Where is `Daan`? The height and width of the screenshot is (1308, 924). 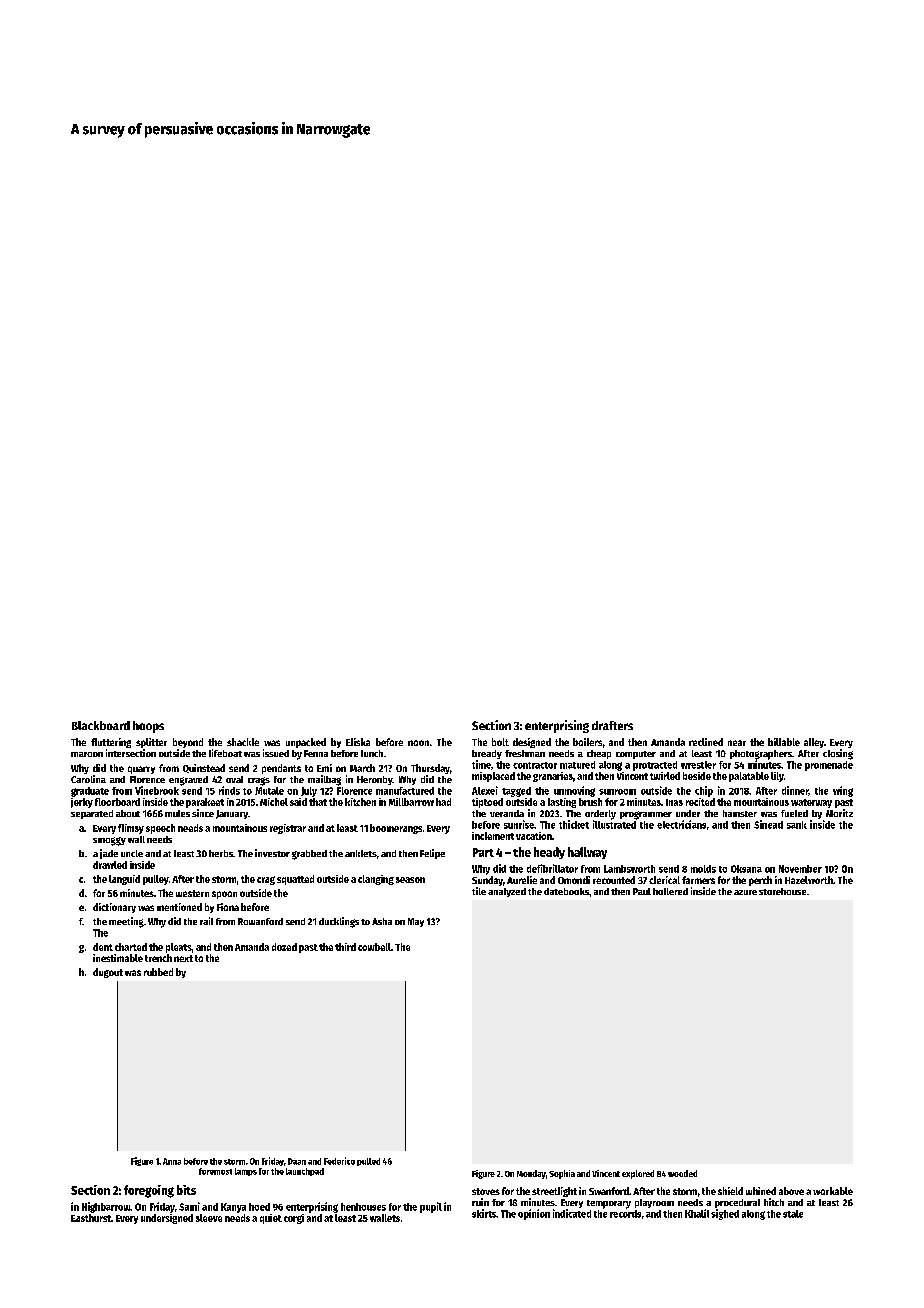 Daan is located at coordinates (297, 1161).
